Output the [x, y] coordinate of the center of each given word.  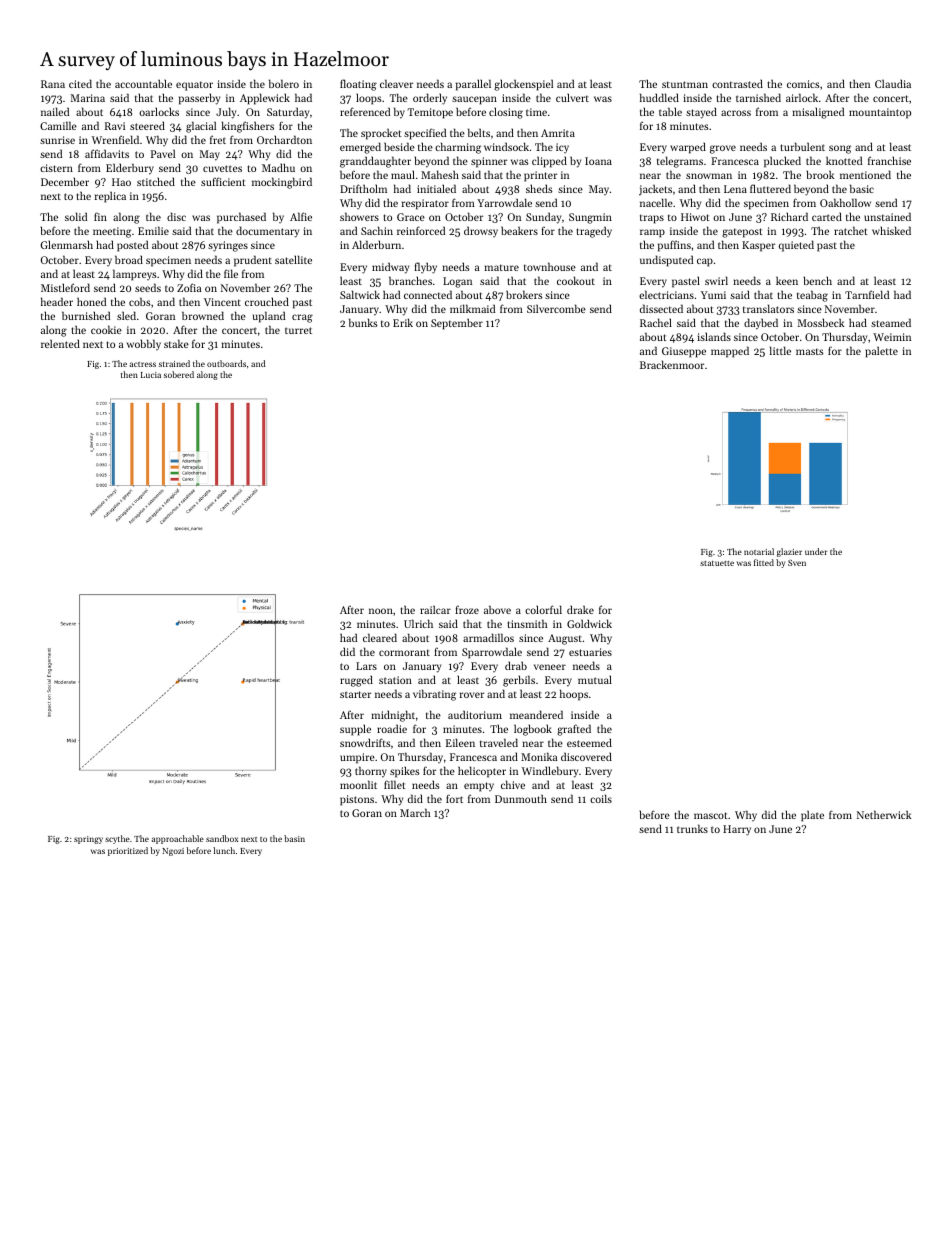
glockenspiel [523, 85]
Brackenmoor [672, 364]
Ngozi [173, 852]
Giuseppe [684, 352]
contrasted [737, 83]
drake [580, 609]
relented [60, 343]
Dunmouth [521, 798]
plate [812, 816]
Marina [88, 98]
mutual [595, 679]
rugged [356, 681]
